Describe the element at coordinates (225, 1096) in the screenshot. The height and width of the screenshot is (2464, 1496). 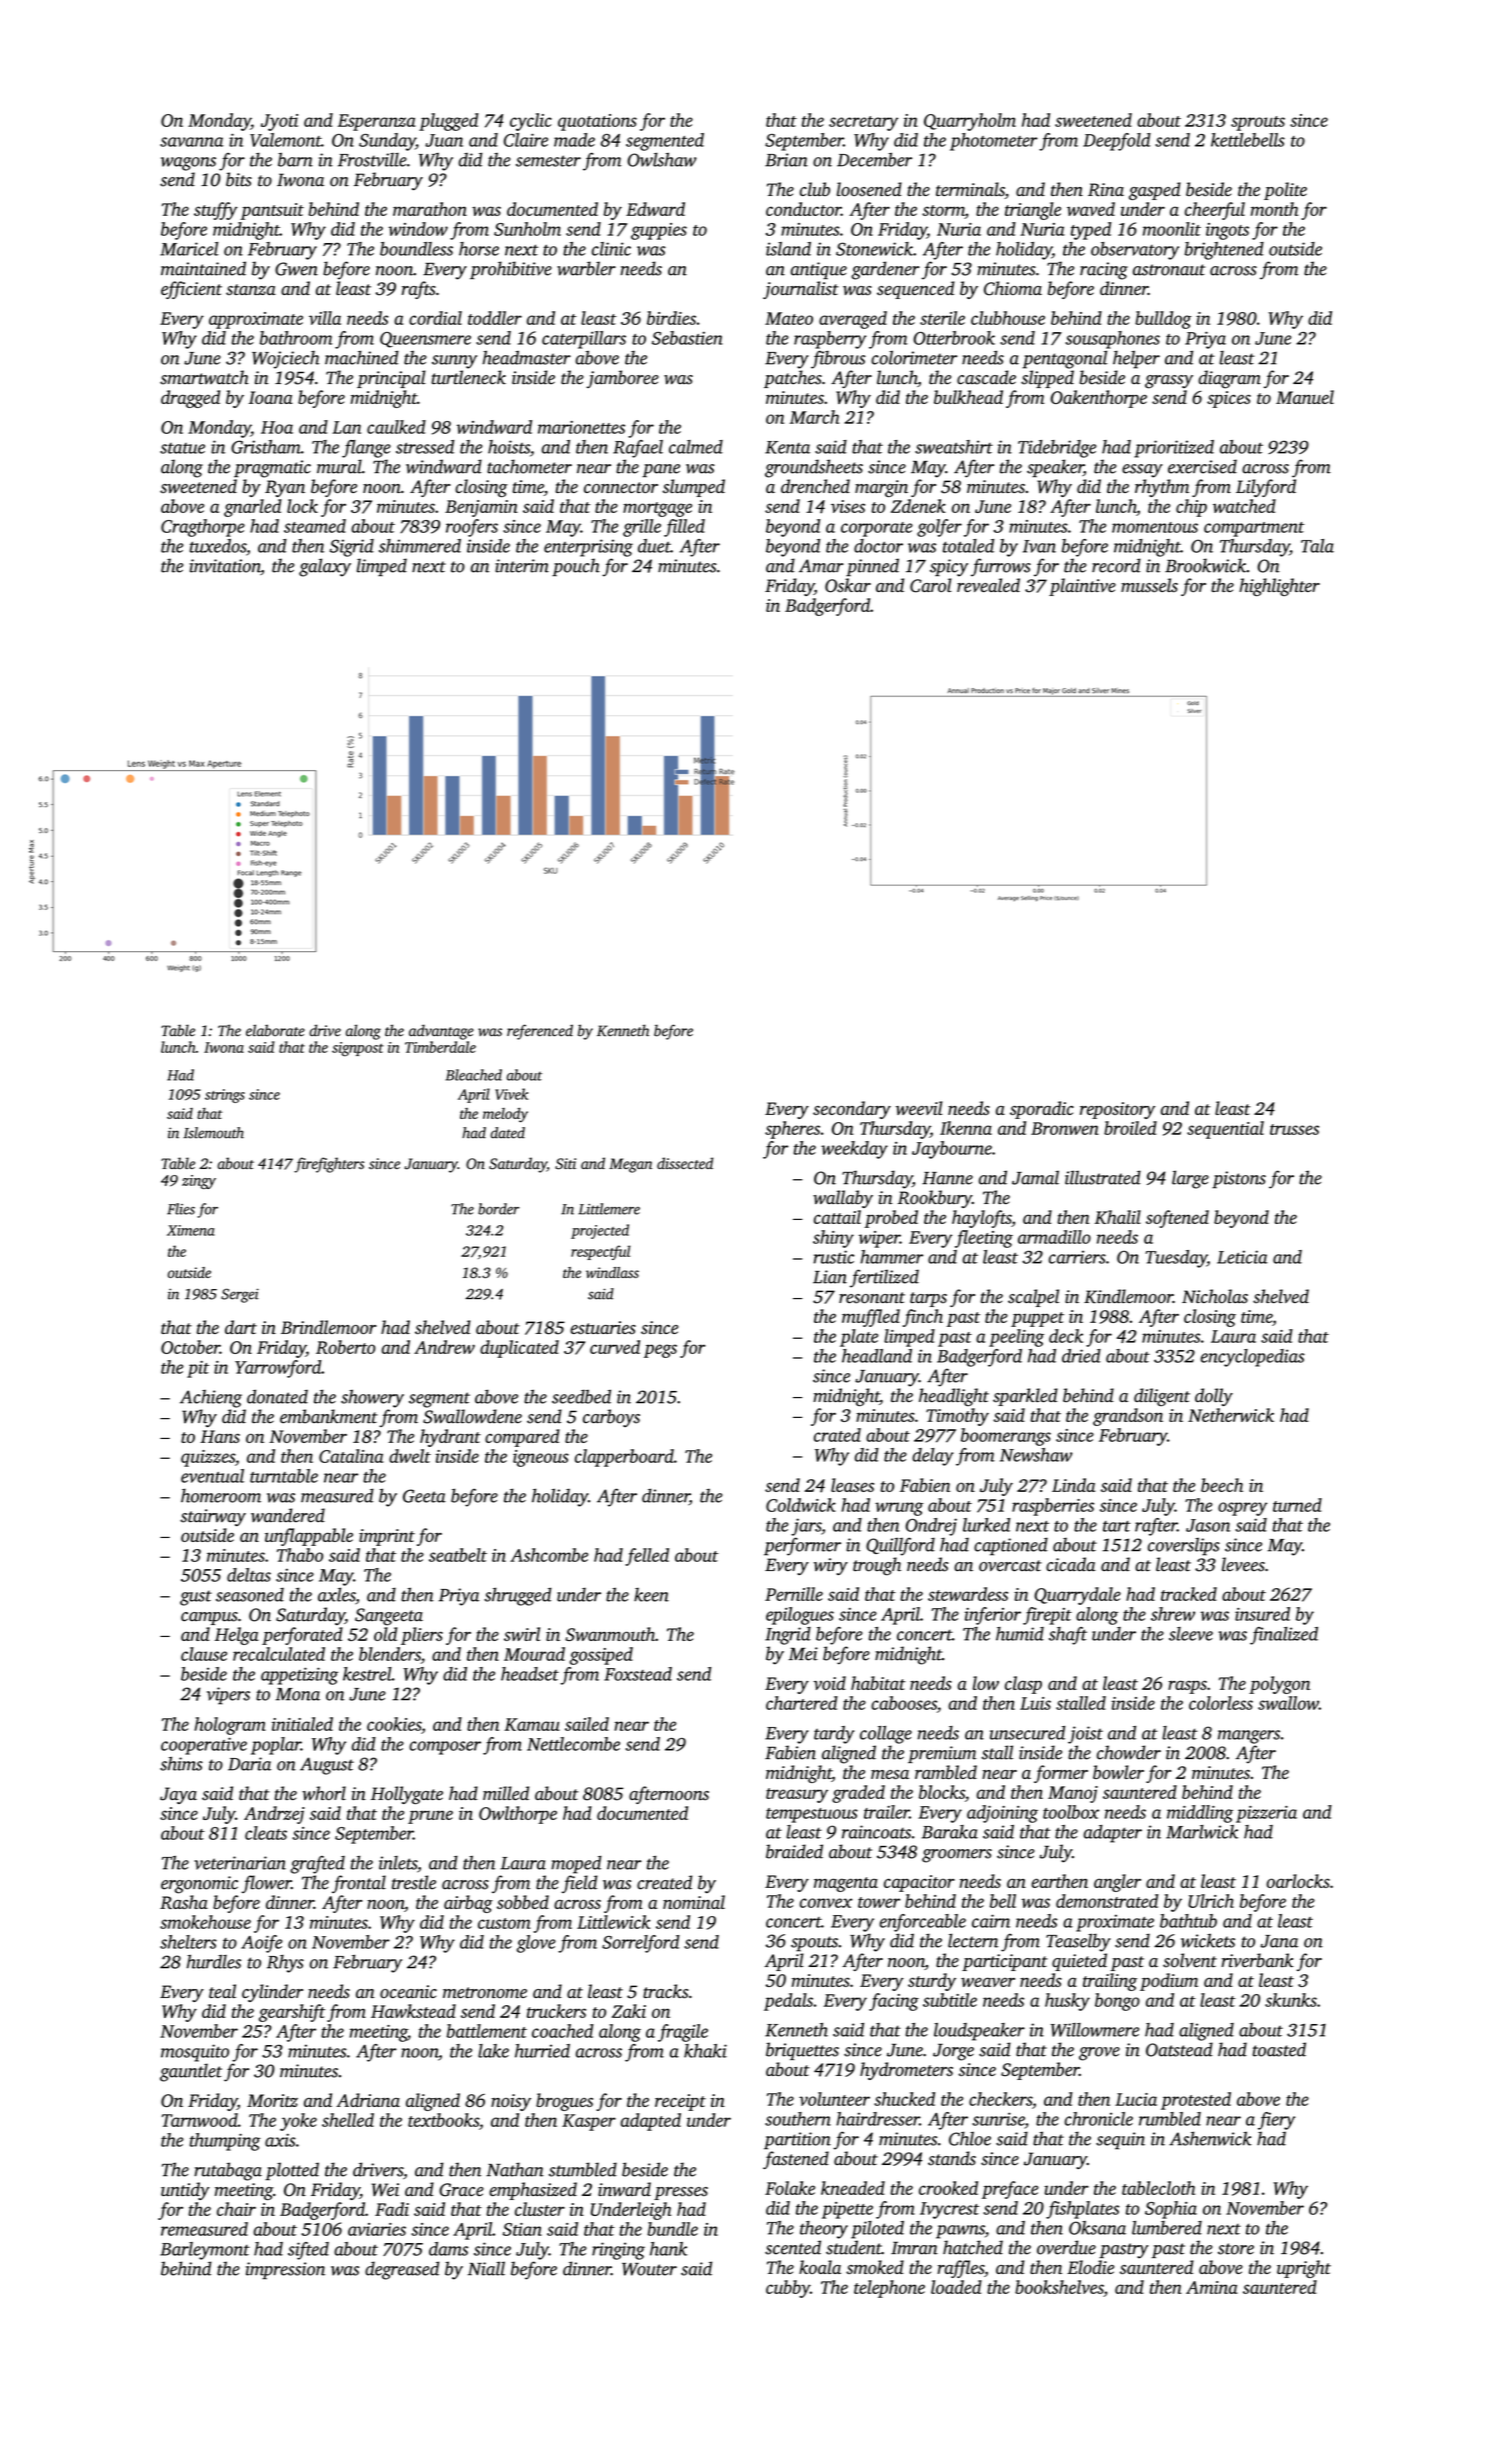
I see `strings` at that location.
